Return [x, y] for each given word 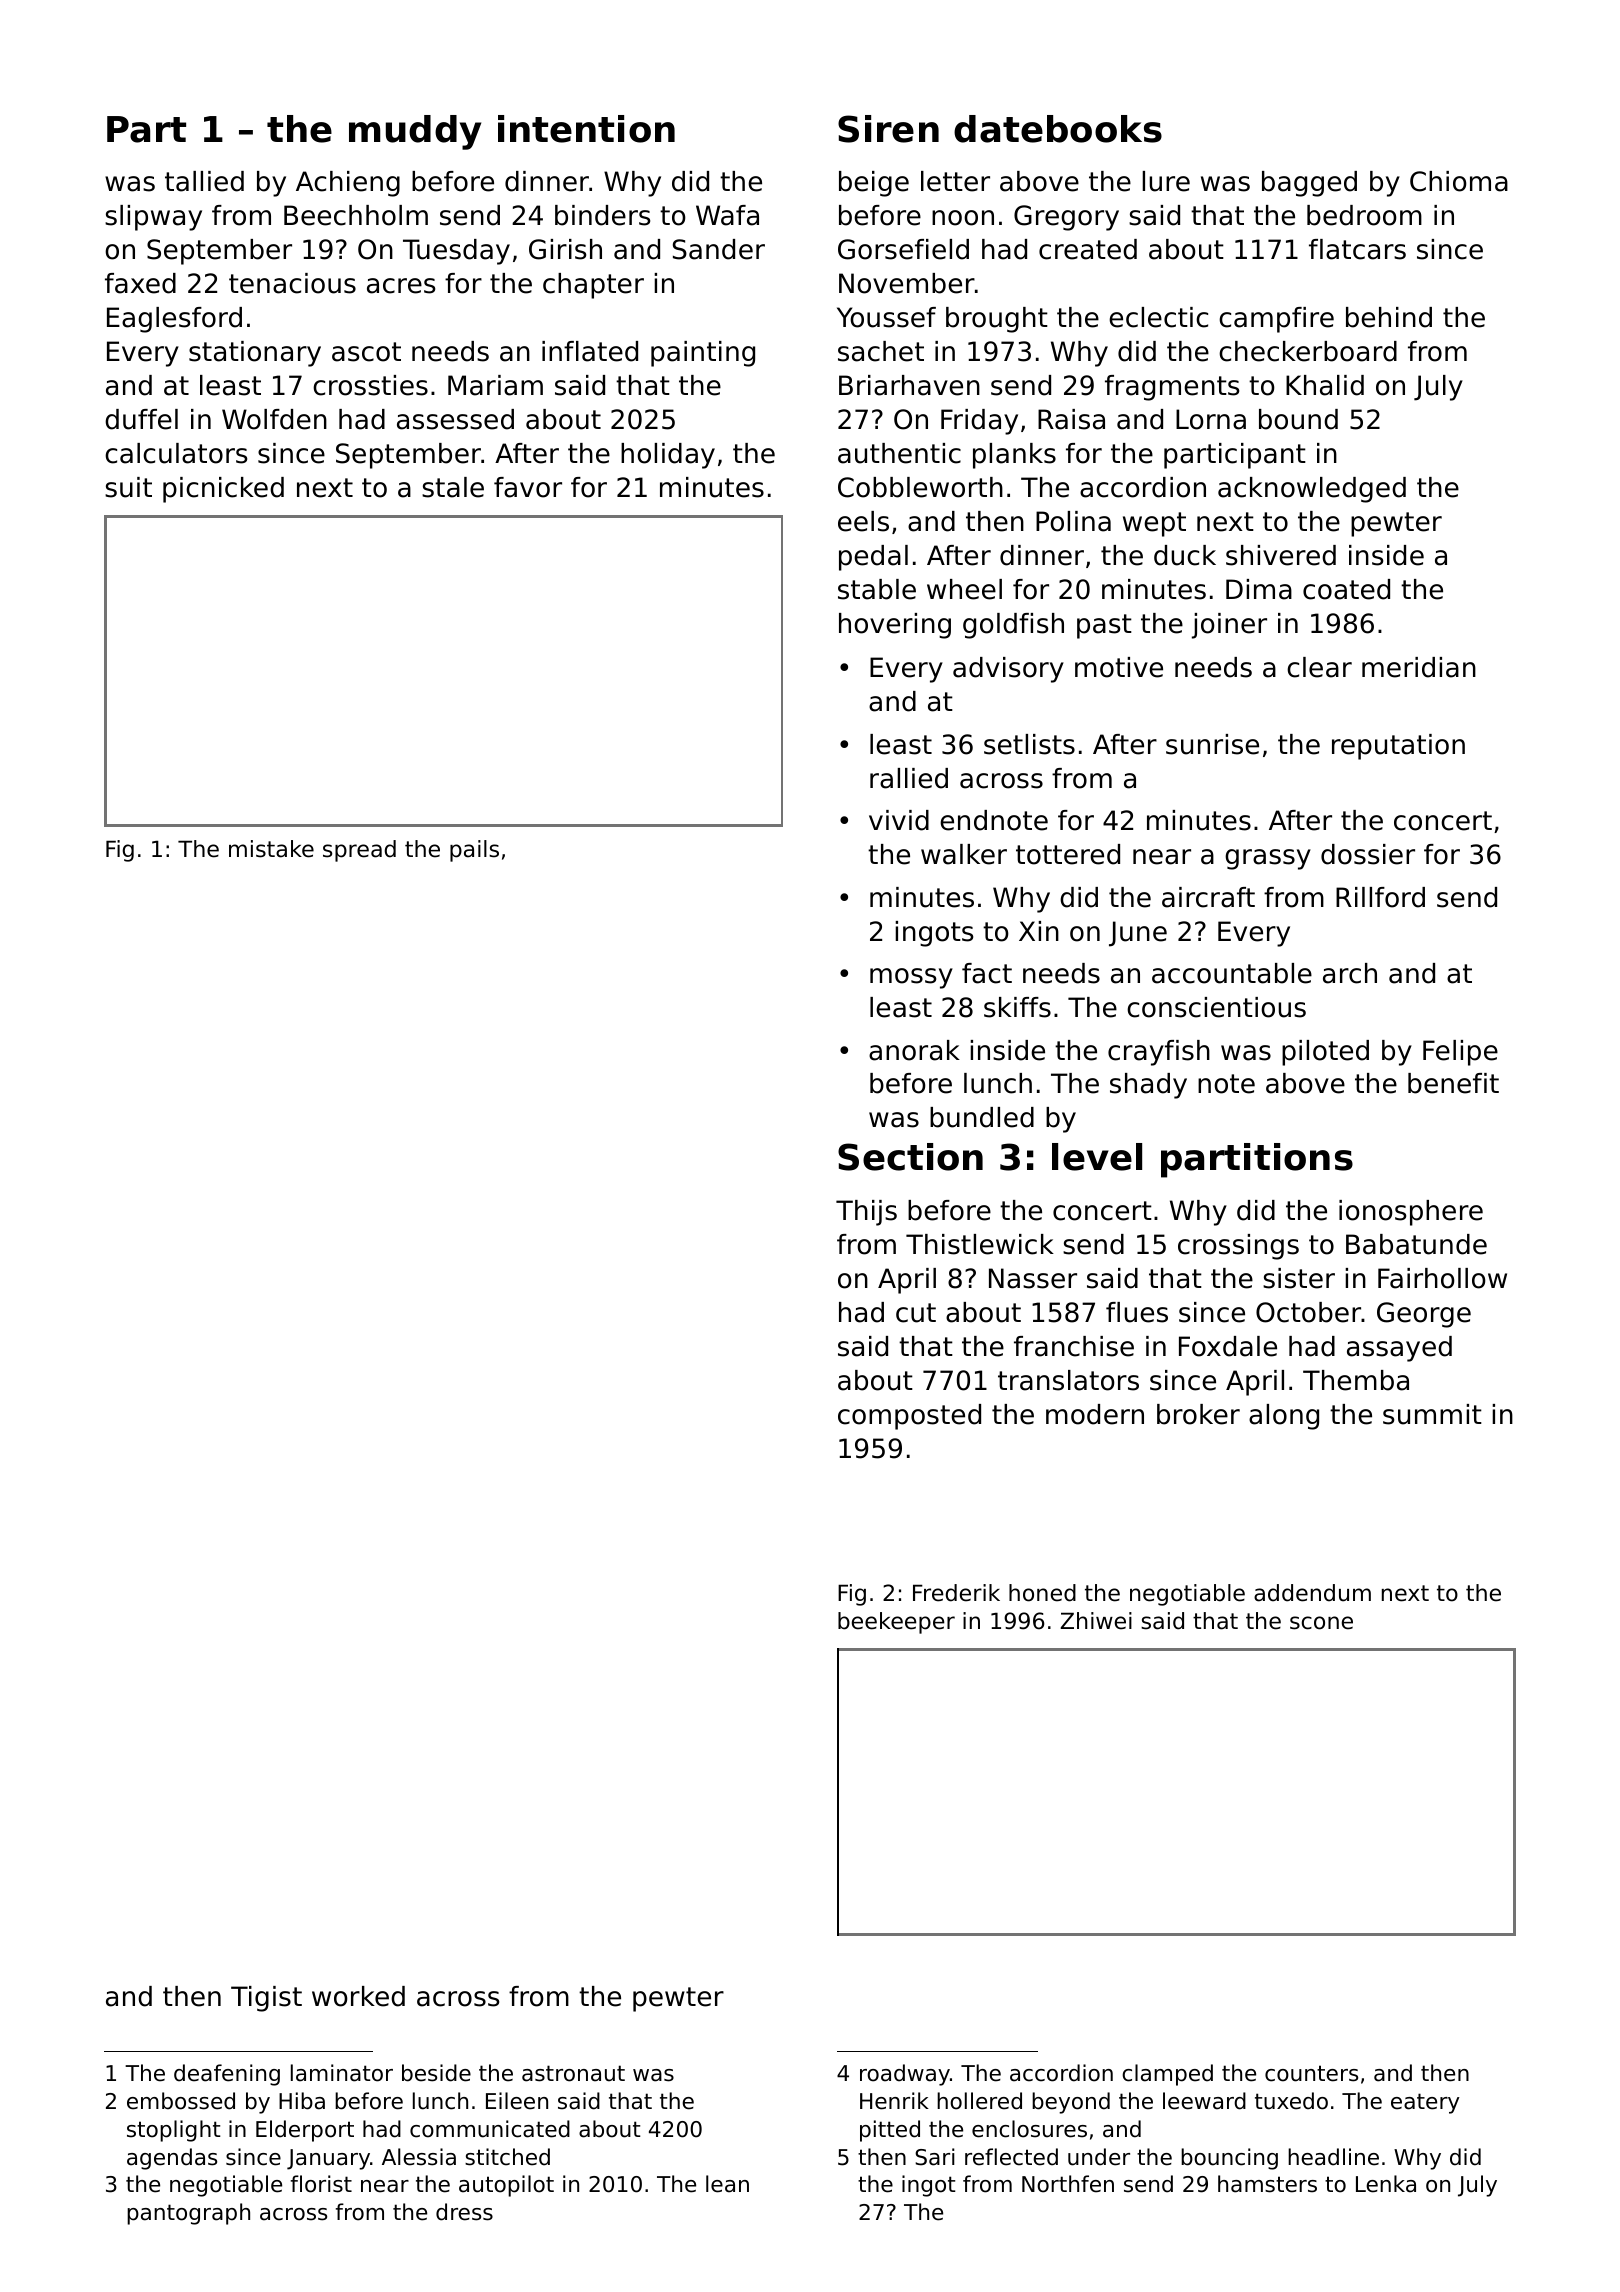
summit [1432, 1414]
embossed [181, 2101]
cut [916, 1313]
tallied [204, 181]
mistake [271, 849]
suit [128, 487]
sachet [881, 351]
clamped [1167, 2075]
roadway [905, 2075]
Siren [888, 129]
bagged [1309, 184]
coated [1346, 589]
